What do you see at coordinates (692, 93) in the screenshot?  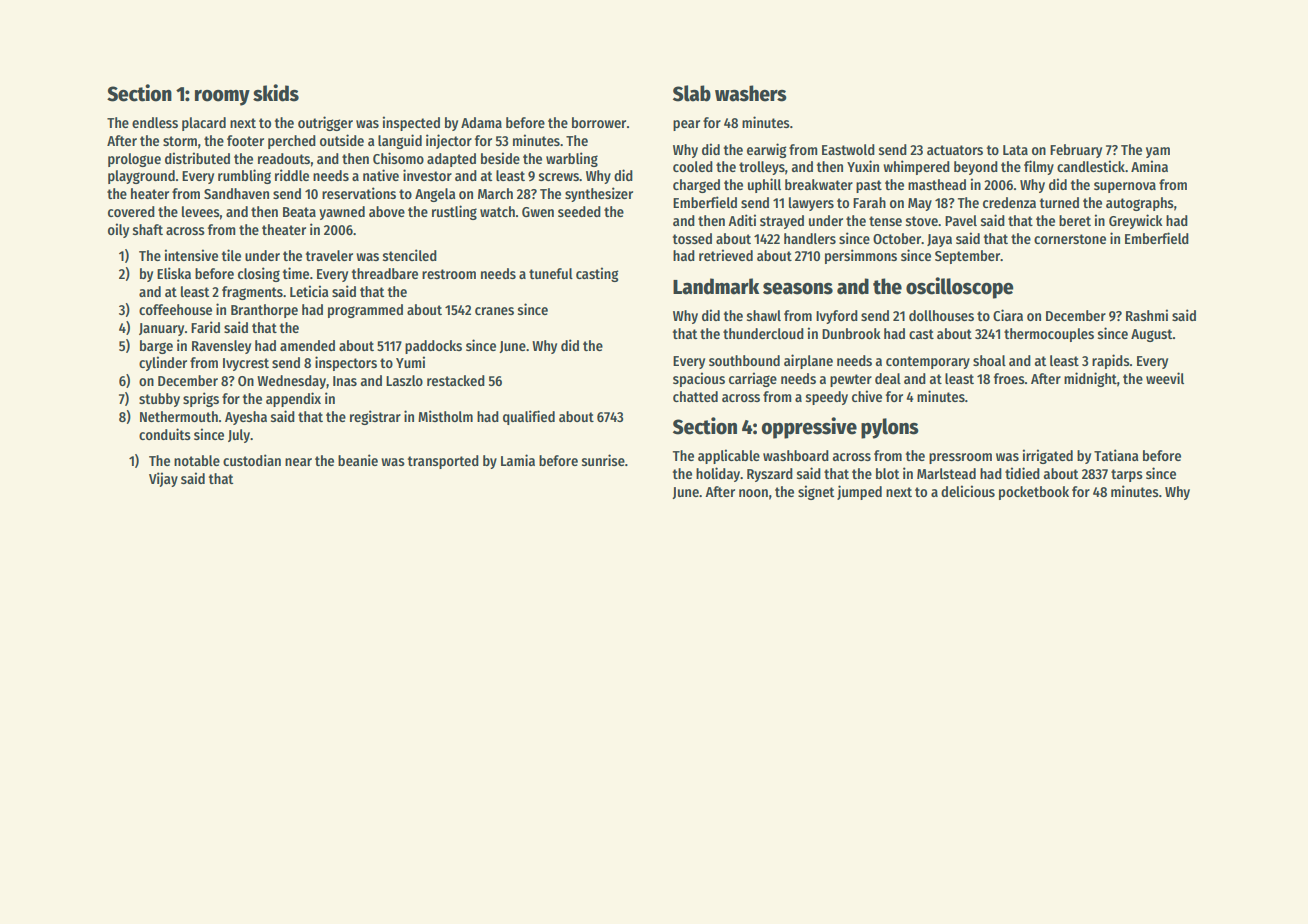 I see `Slab` at bounding box center [692, 93].
